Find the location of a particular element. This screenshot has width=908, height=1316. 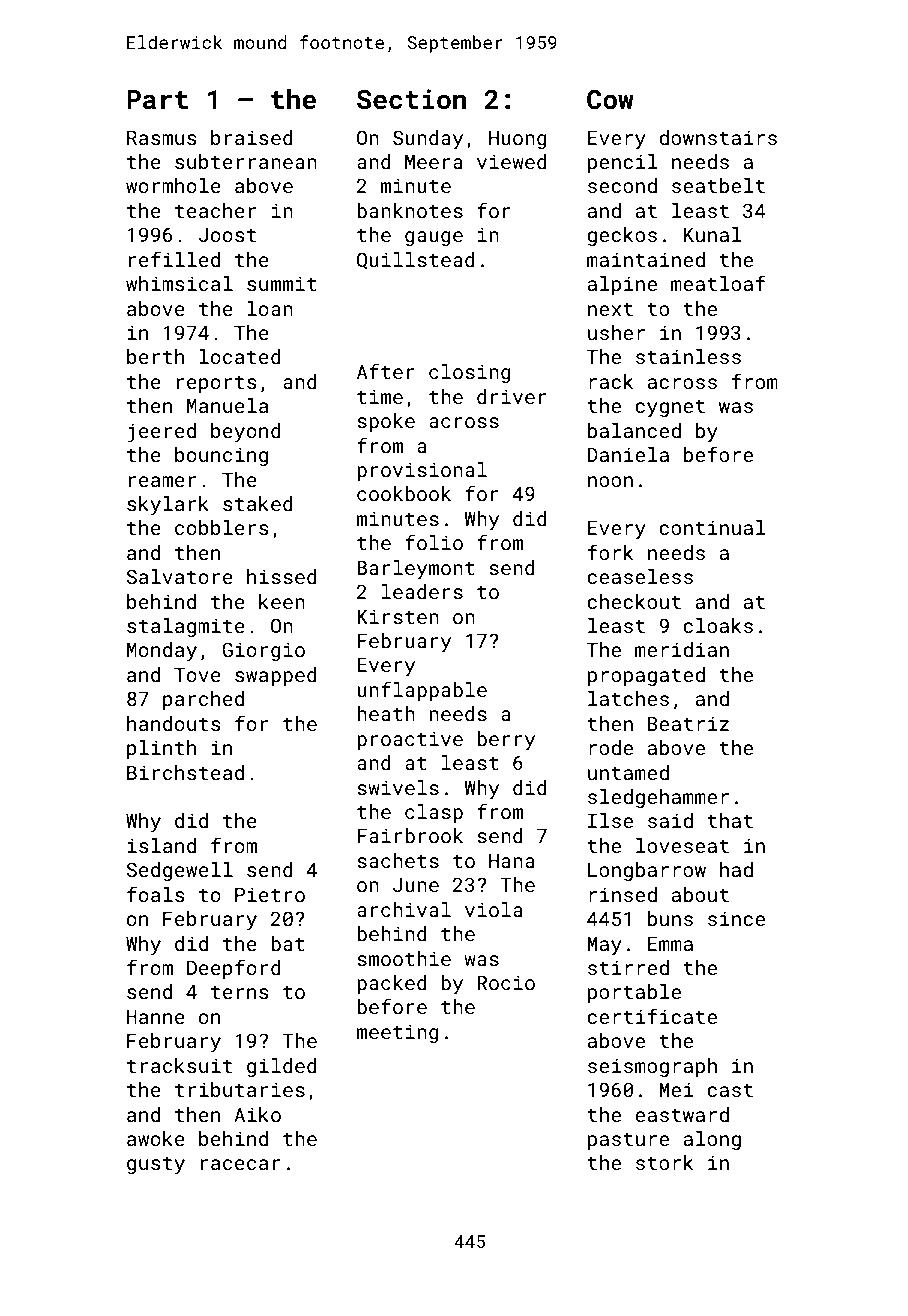

cygnet is located at coordinates (670, 408).
